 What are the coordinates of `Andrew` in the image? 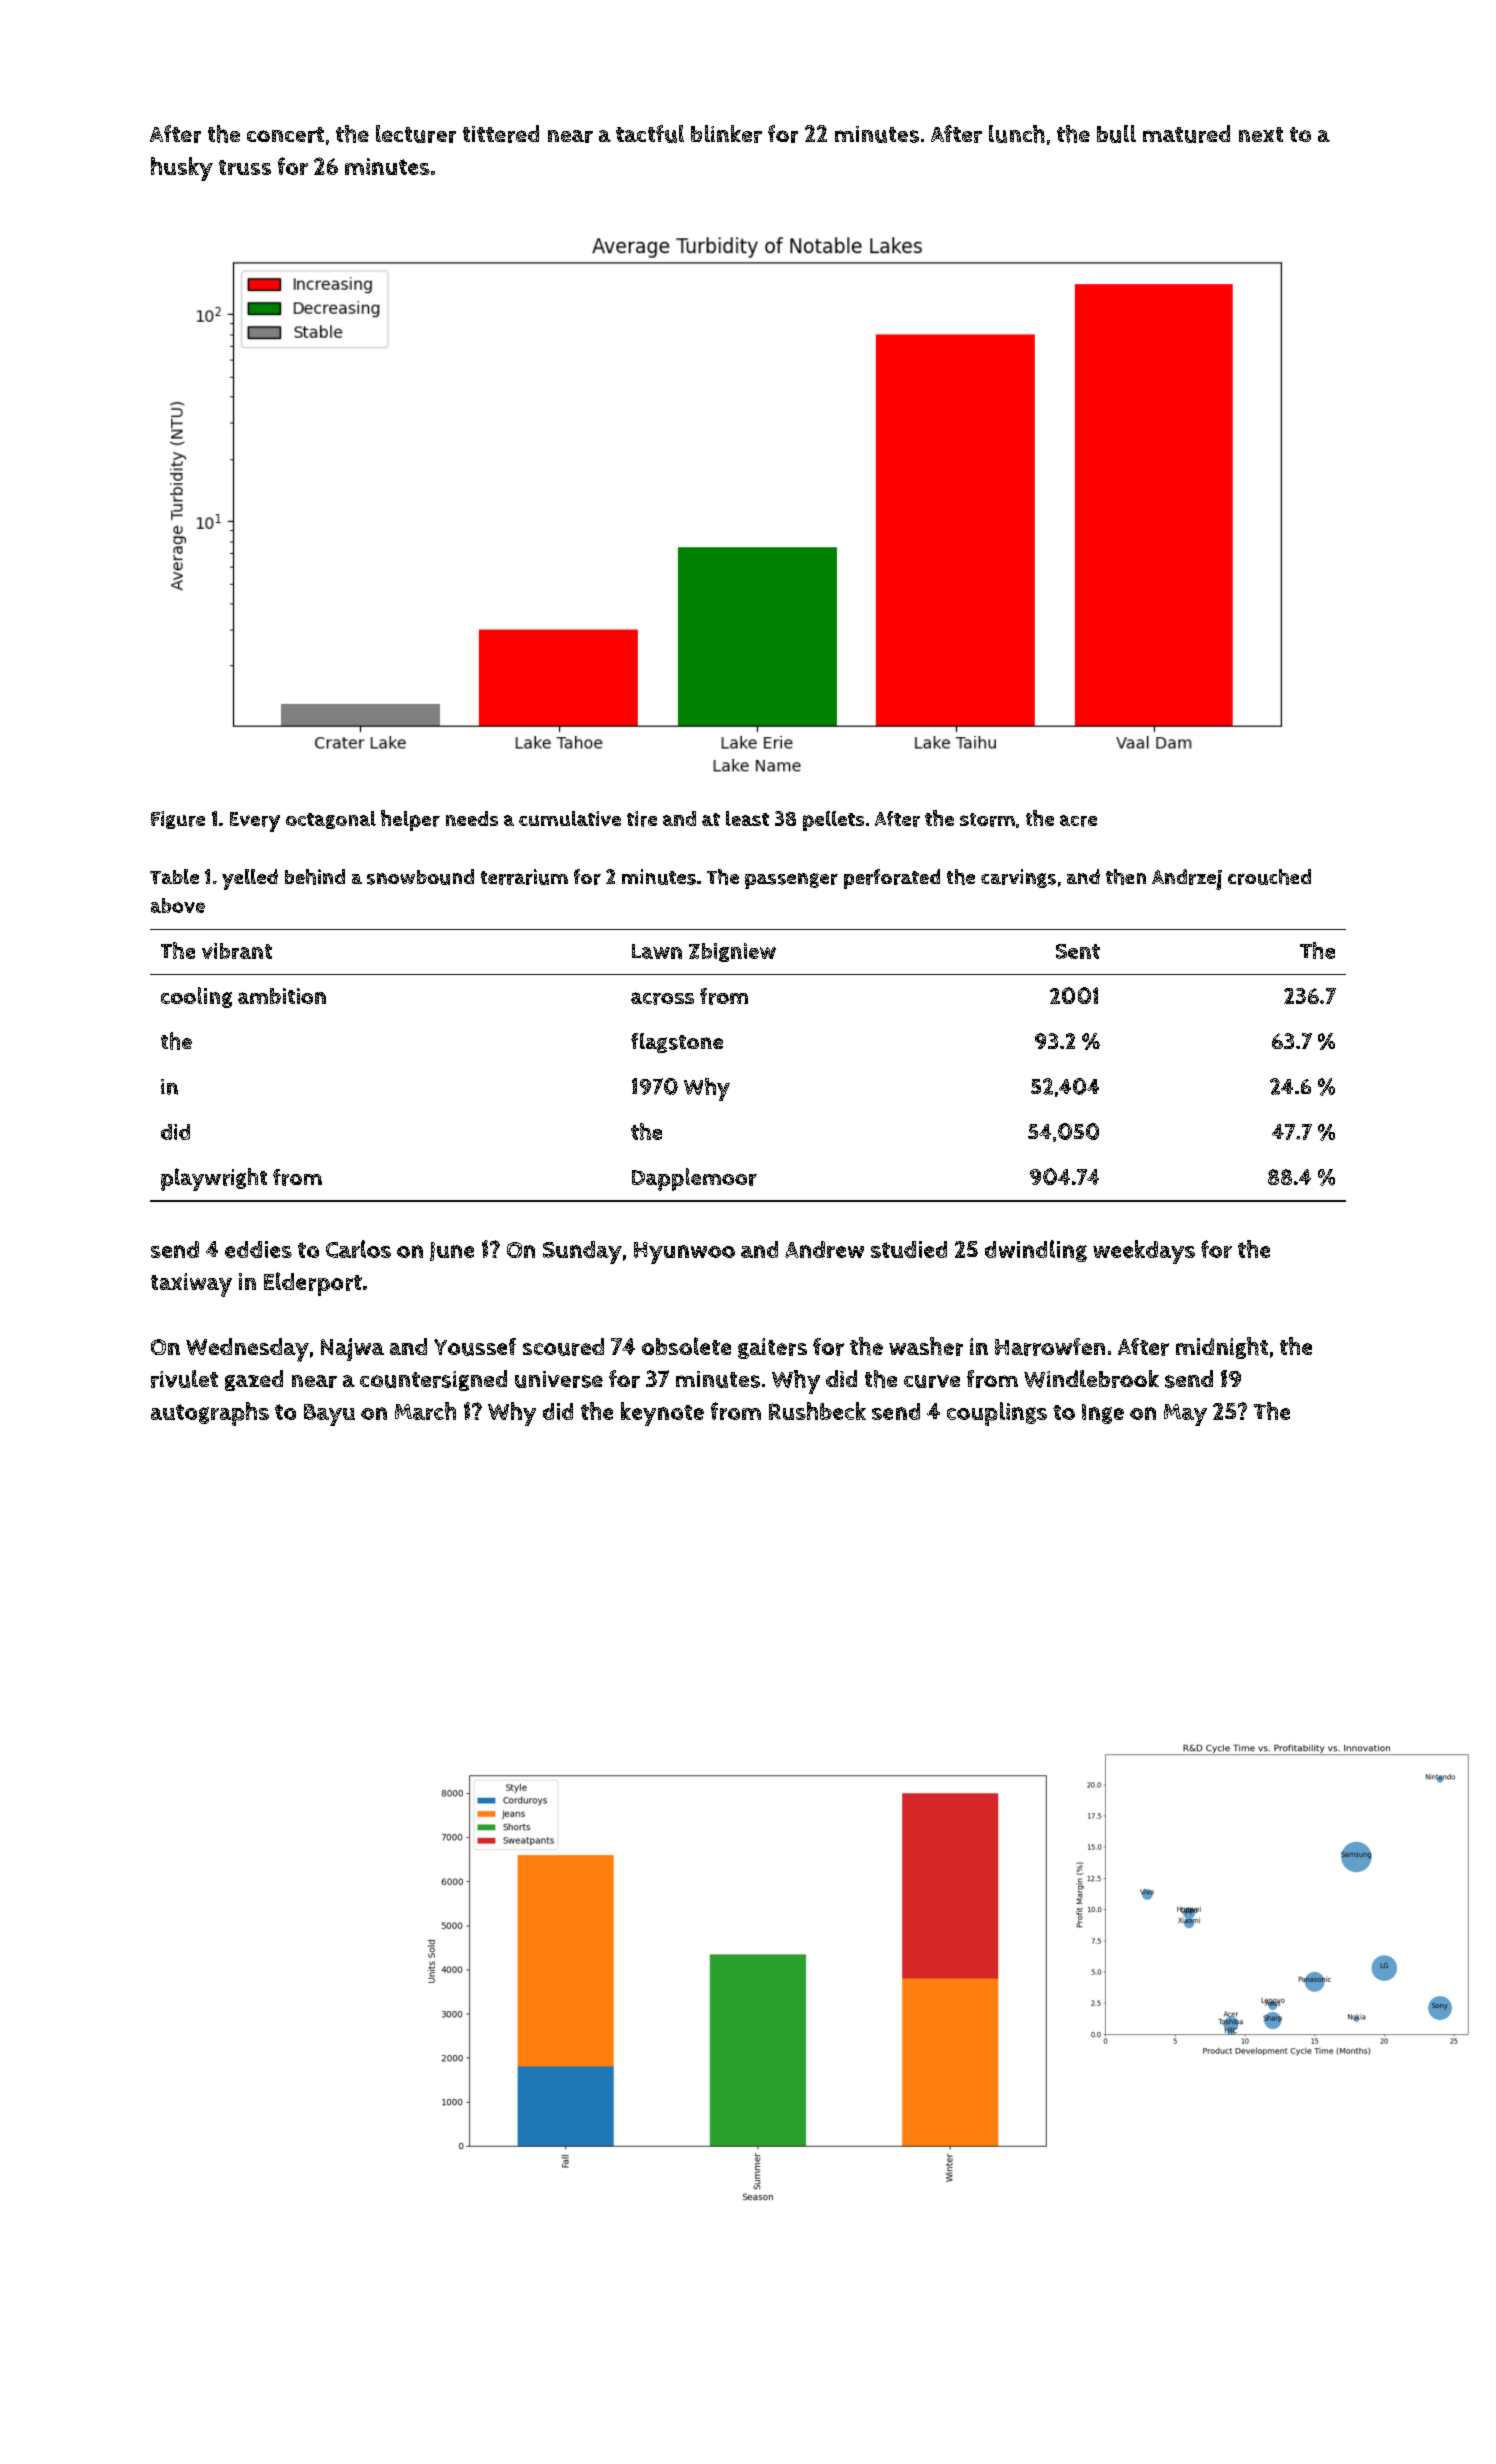 It's located at (824, 1249).
